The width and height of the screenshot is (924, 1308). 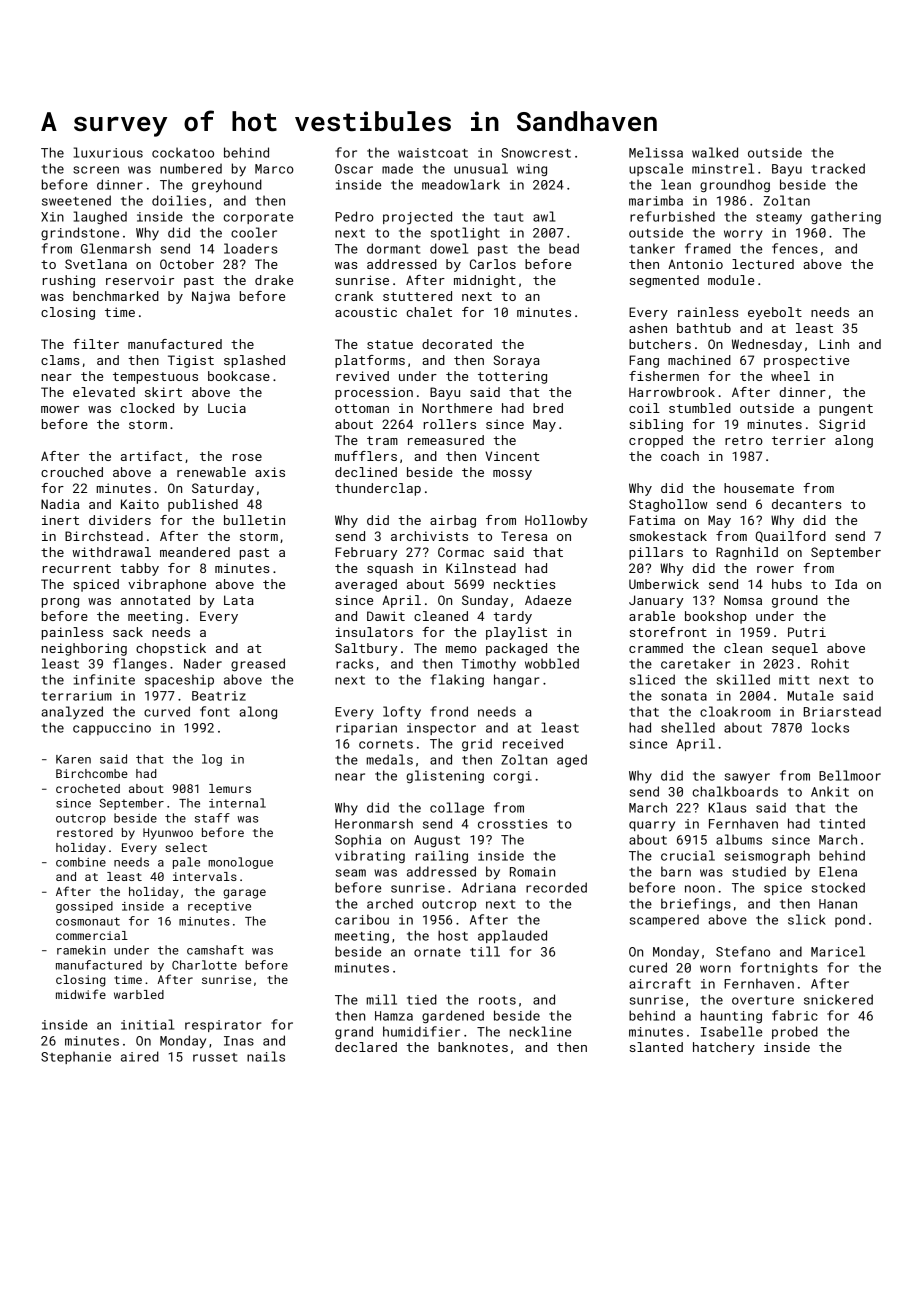 What do you see at coordinates (532, 872) in the screenshot?
I see `Romain` at bounding box center [532, 872].
